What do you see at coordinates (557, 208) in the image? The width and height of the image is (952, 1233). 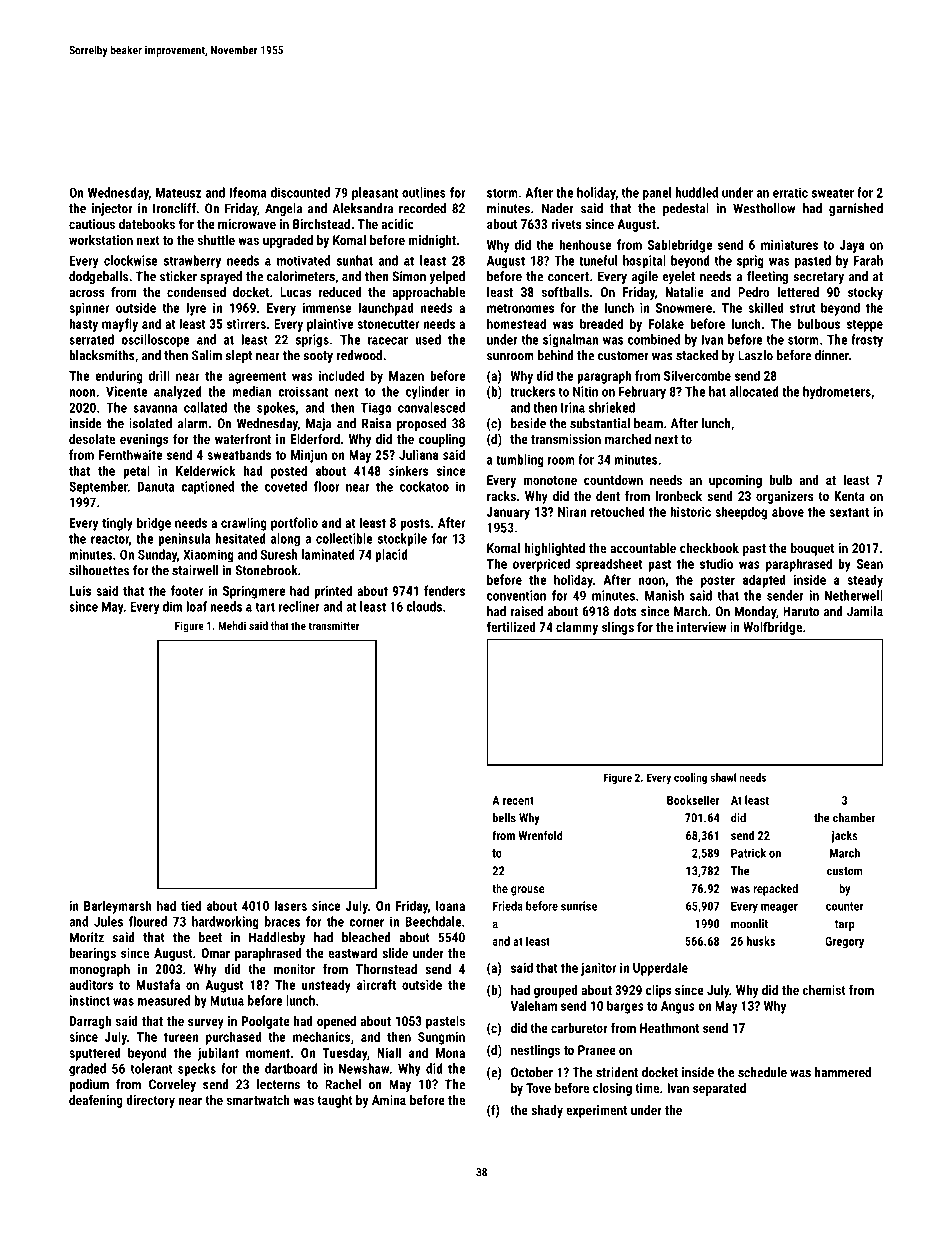 I see `Nader` at bounding box center [557, 208].
